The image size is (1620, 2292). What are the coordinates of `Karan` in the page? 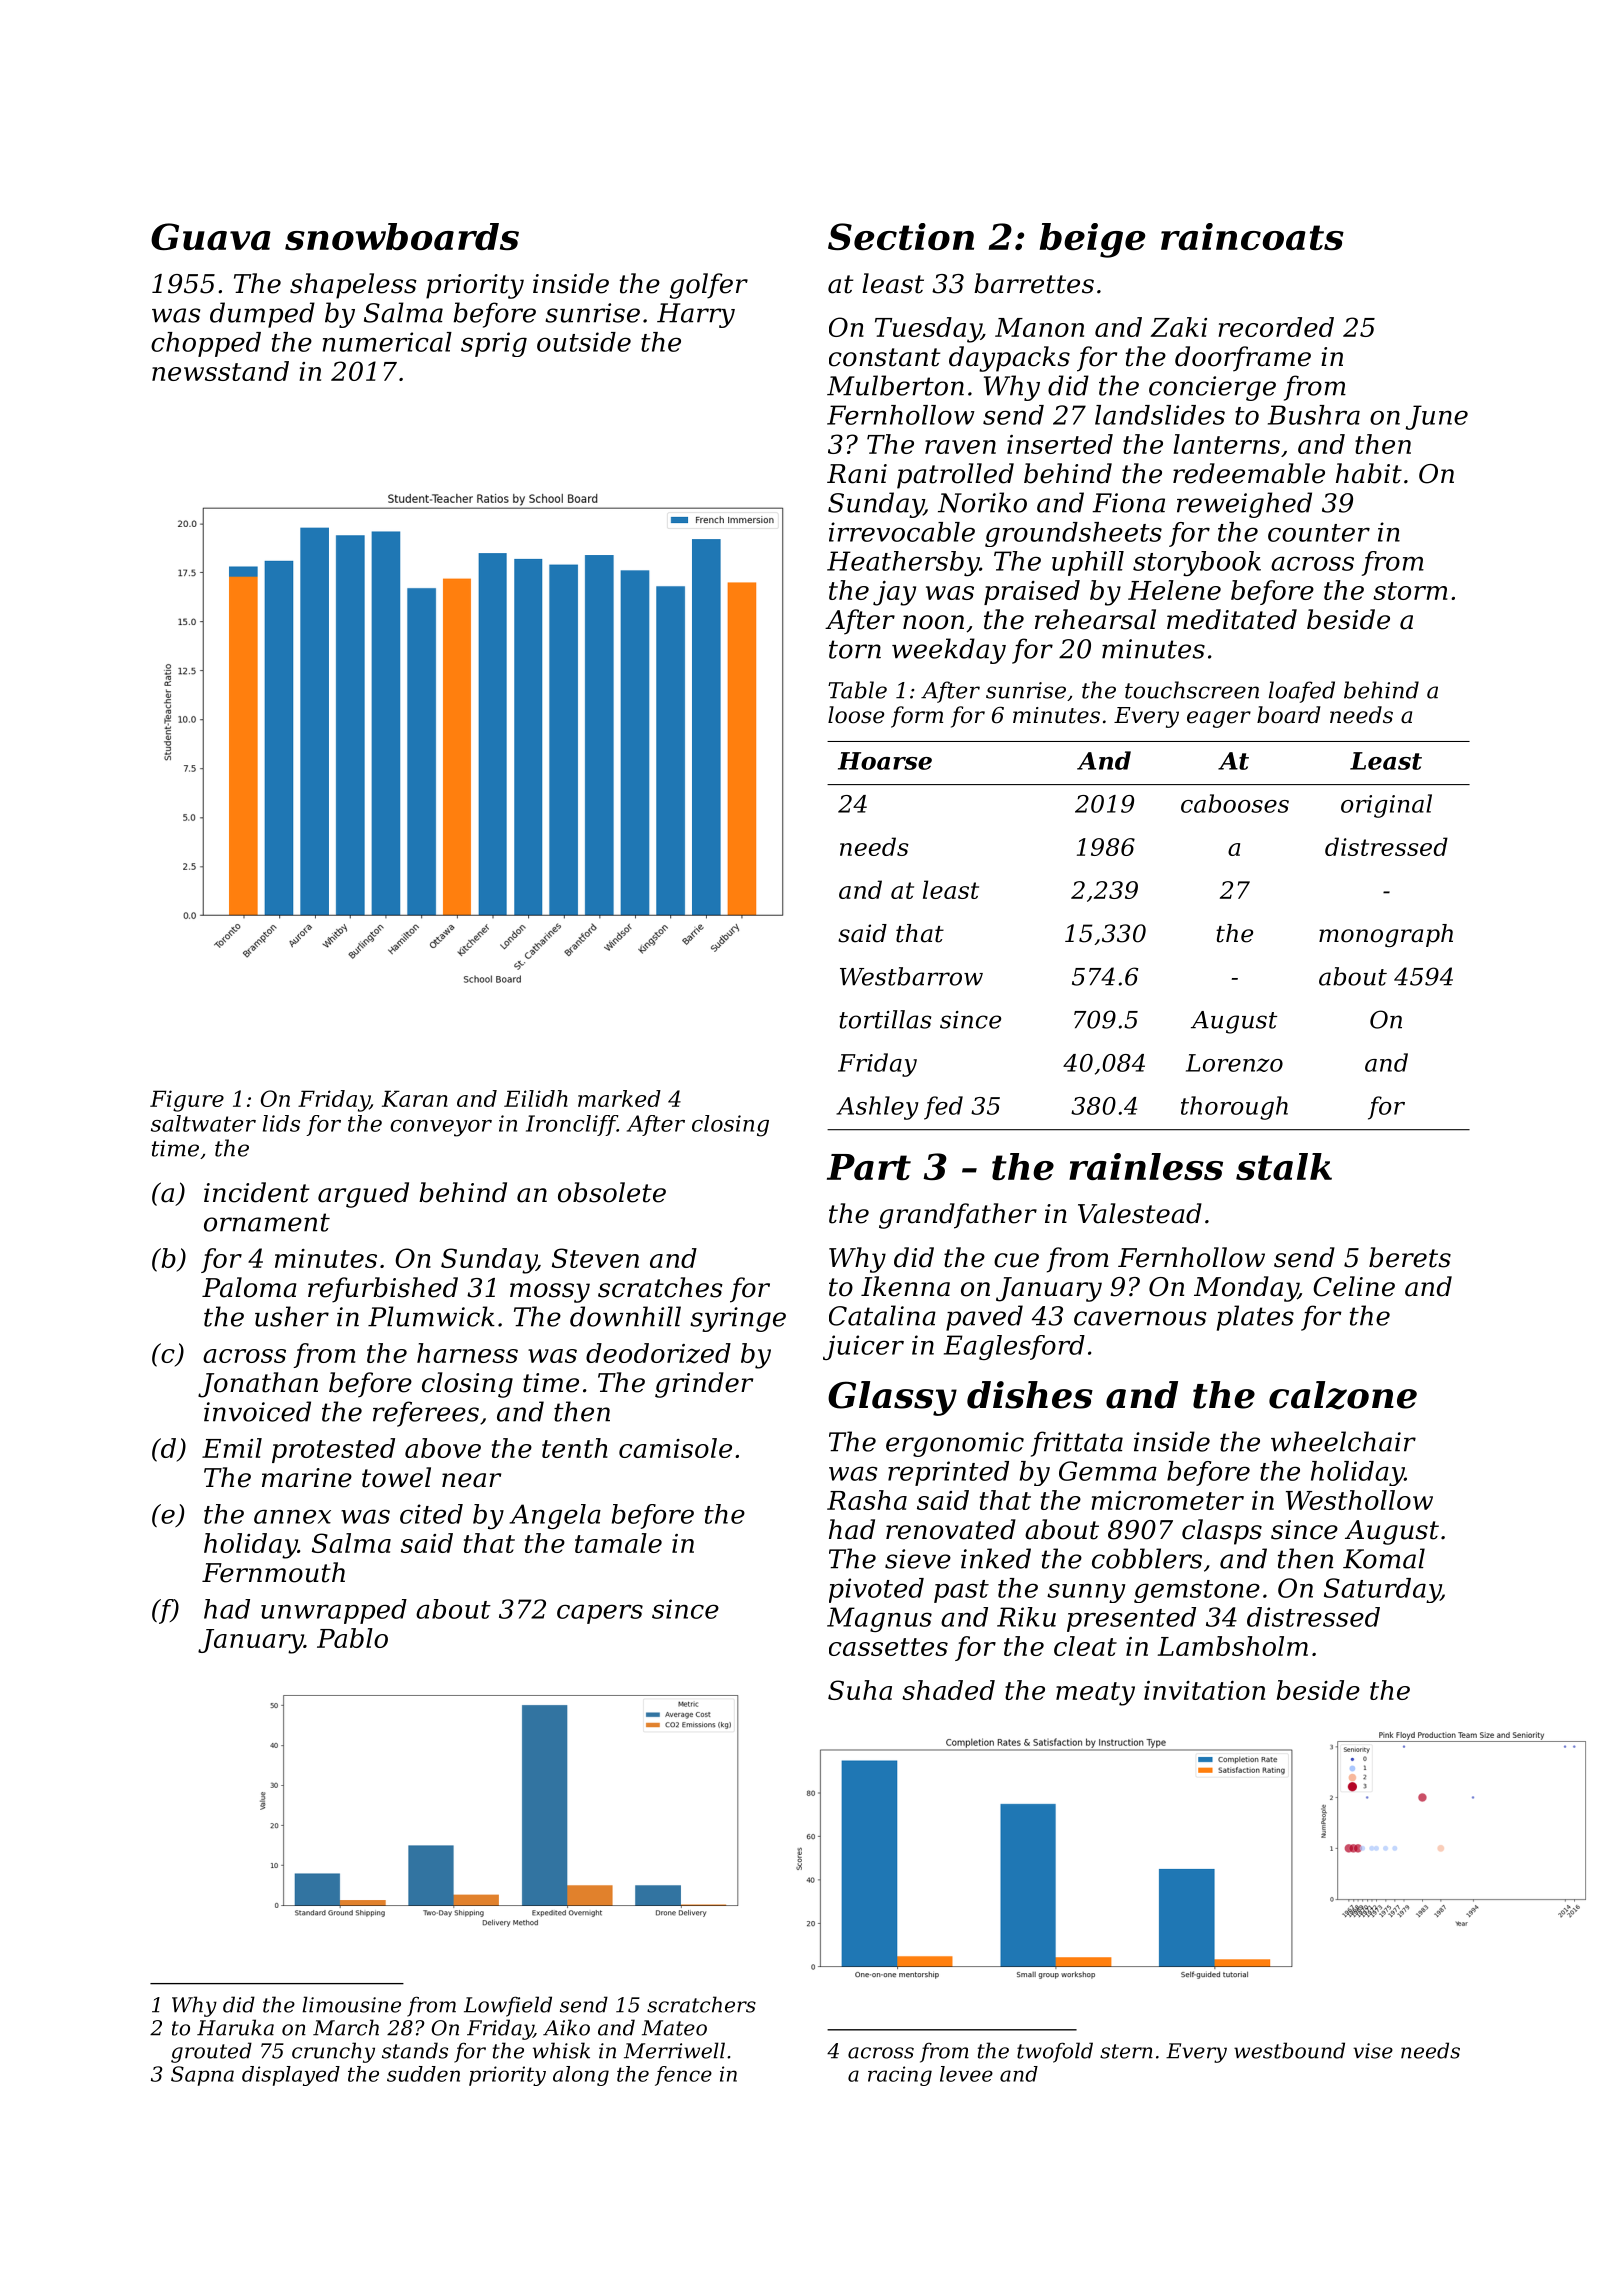 It's located at (415, 1098).
